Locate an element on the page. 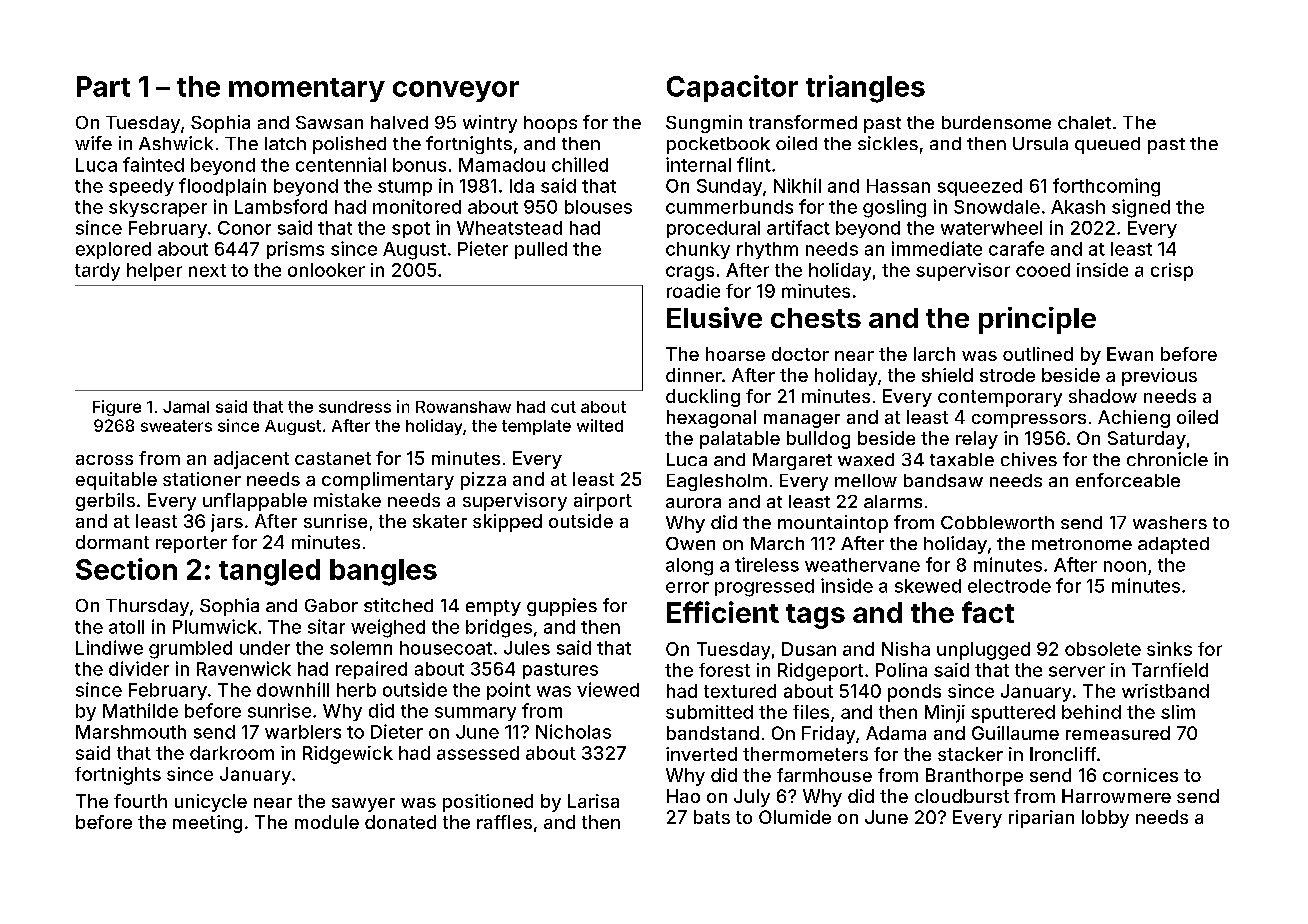 The image size is (1308, 924). Harrowmere is located at coordinates (1116, 796).
